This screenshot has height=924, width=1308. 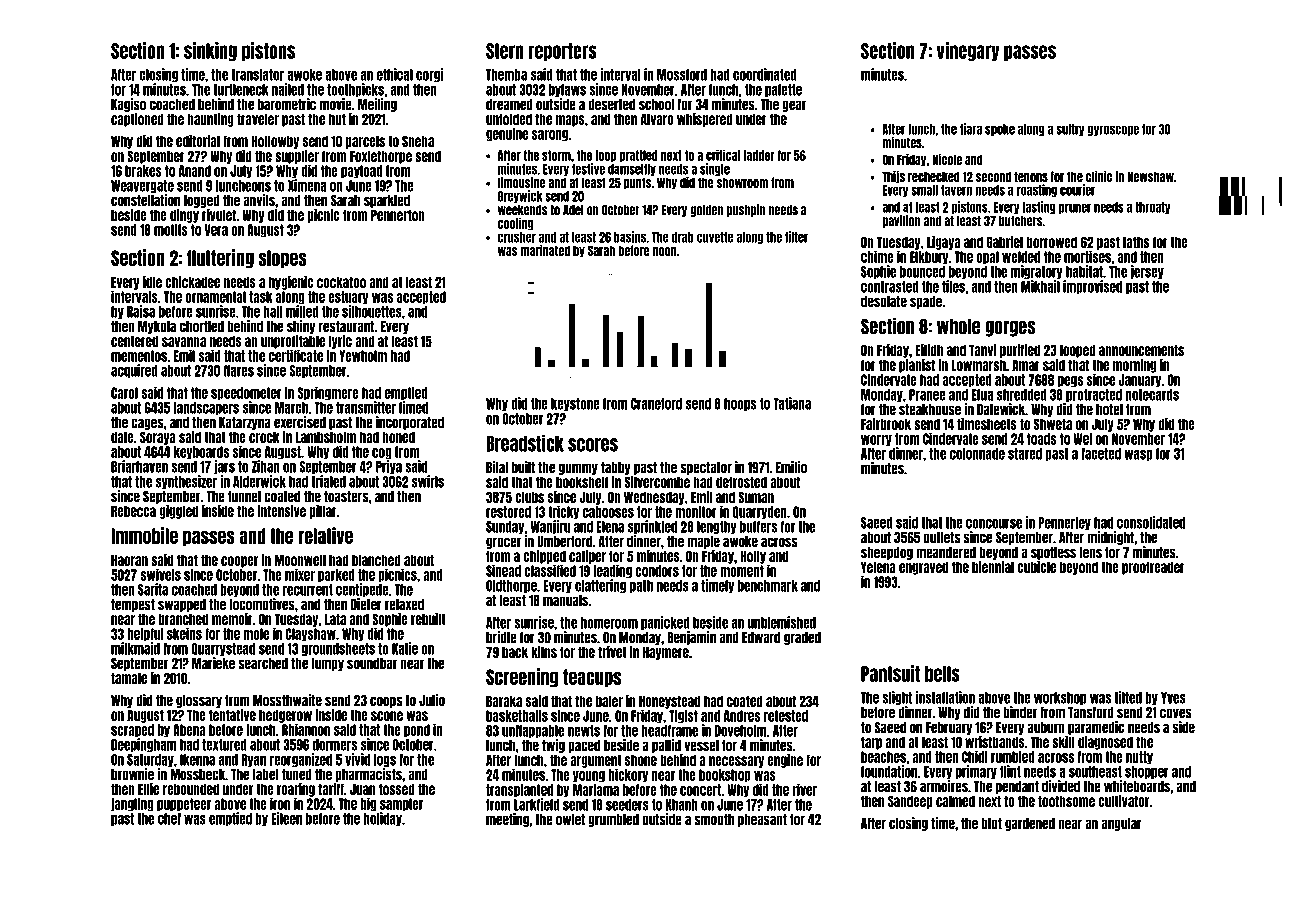 I want to click on slopes, so click(x=282, y=259).
